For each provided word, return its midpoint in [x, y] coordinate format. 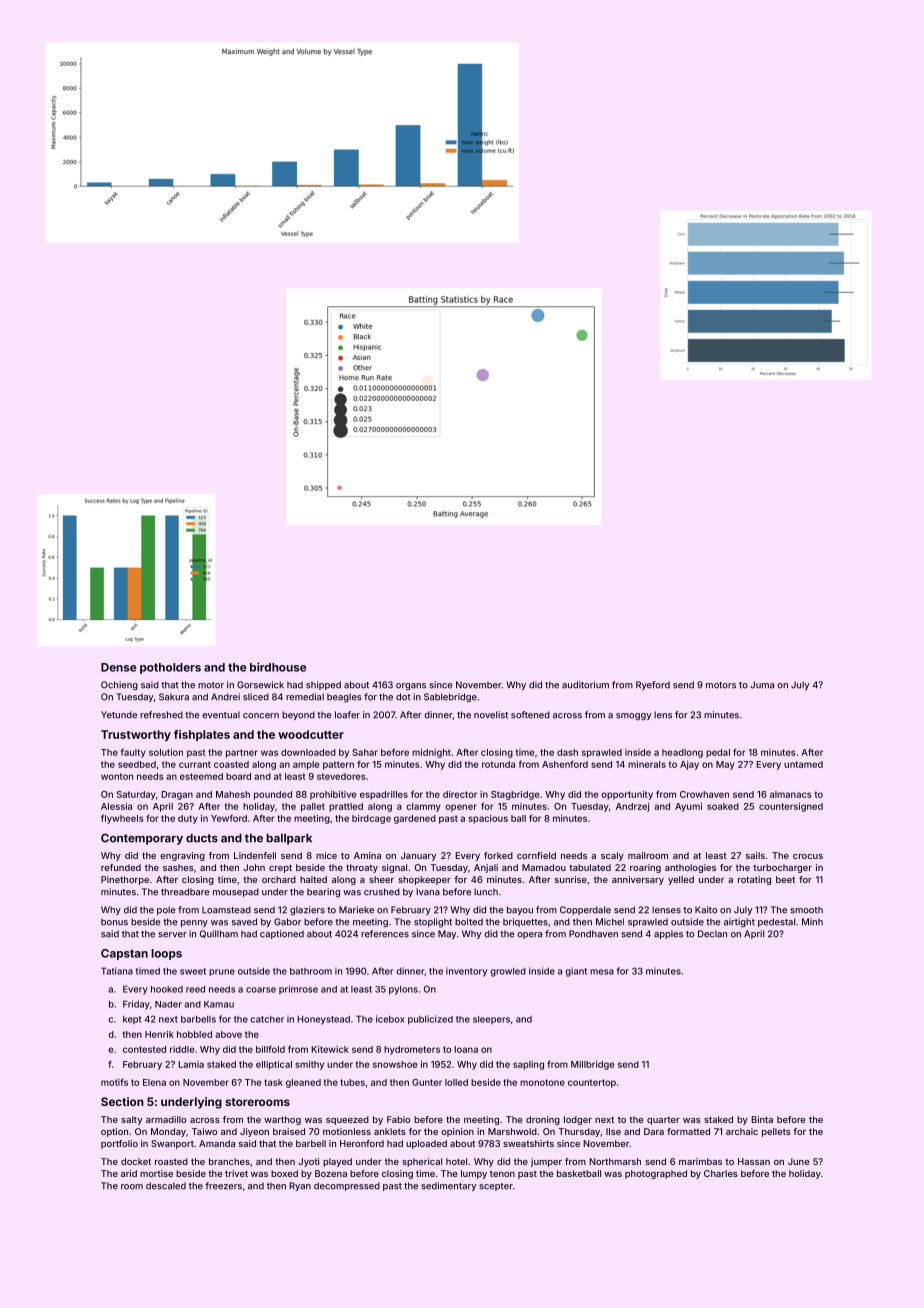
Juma [762, 685]
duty [188, 819]
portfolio [119, 1144]
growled [508, 972]
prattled [346, 807]
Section [122, 1101]
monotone [542, 1082]
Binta [762, 1119]
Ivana [428, 892]
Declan [712, 934]
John [254, 867]
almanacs [791, 794]
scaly [612, 856]
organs [411, 686]
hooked [167, 989]
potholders [170, 668]
